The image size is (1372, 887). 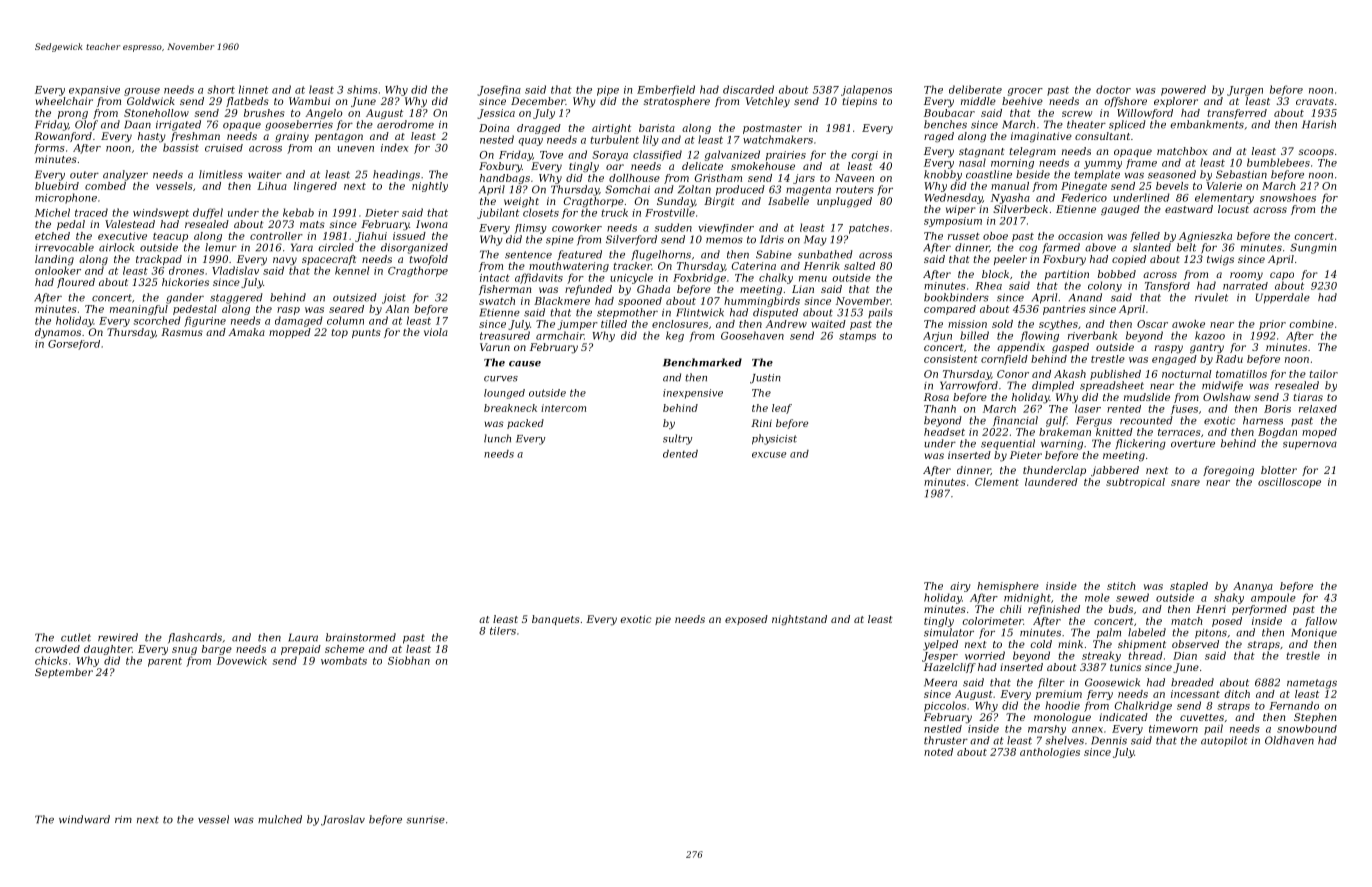 What do you see at coordinates (1289, 483) in the screenshot?
I see `oscilloscope` at bounding box center [1289, 483].
